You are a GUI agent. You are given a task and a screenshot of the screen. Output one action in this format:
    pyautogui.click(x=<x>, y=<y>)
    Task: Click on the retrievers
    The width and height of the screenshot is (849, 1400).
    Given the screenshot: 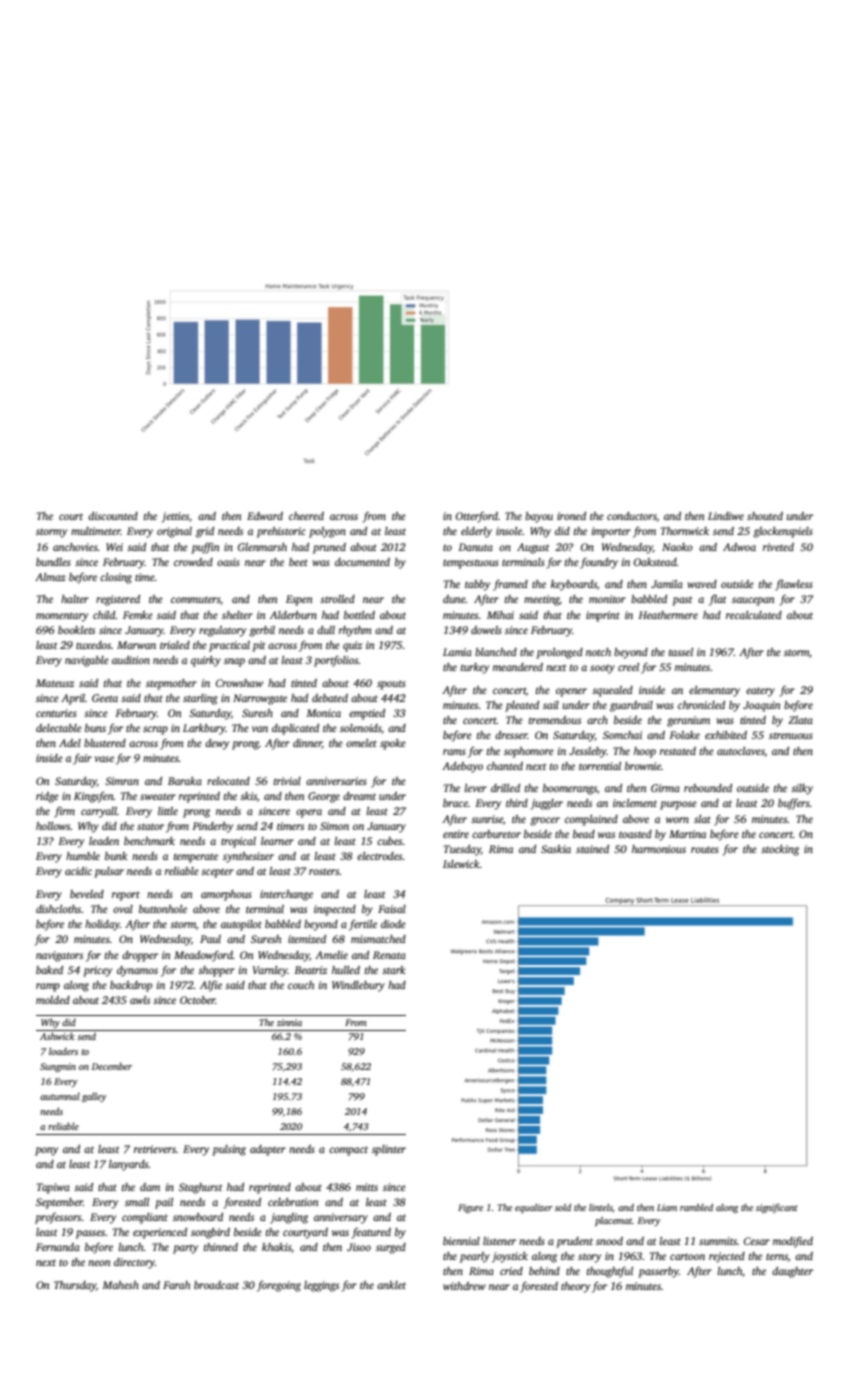 What is the action you would take?
    pyautogui.click(x=155, y=1149)
